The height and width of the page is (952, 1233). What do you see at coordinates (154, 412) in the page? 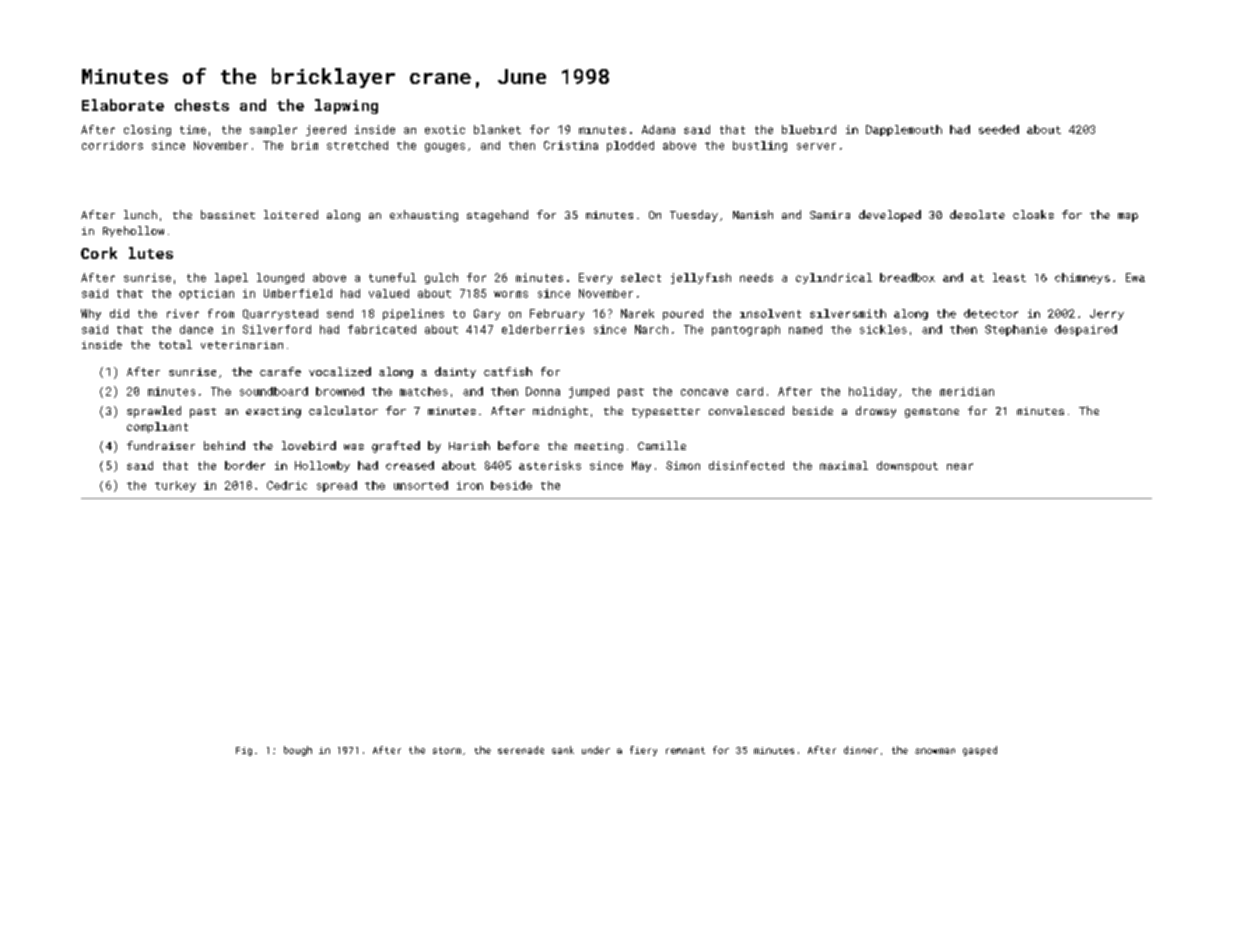
I see `sprawled` at bounding box center [154, 412].
